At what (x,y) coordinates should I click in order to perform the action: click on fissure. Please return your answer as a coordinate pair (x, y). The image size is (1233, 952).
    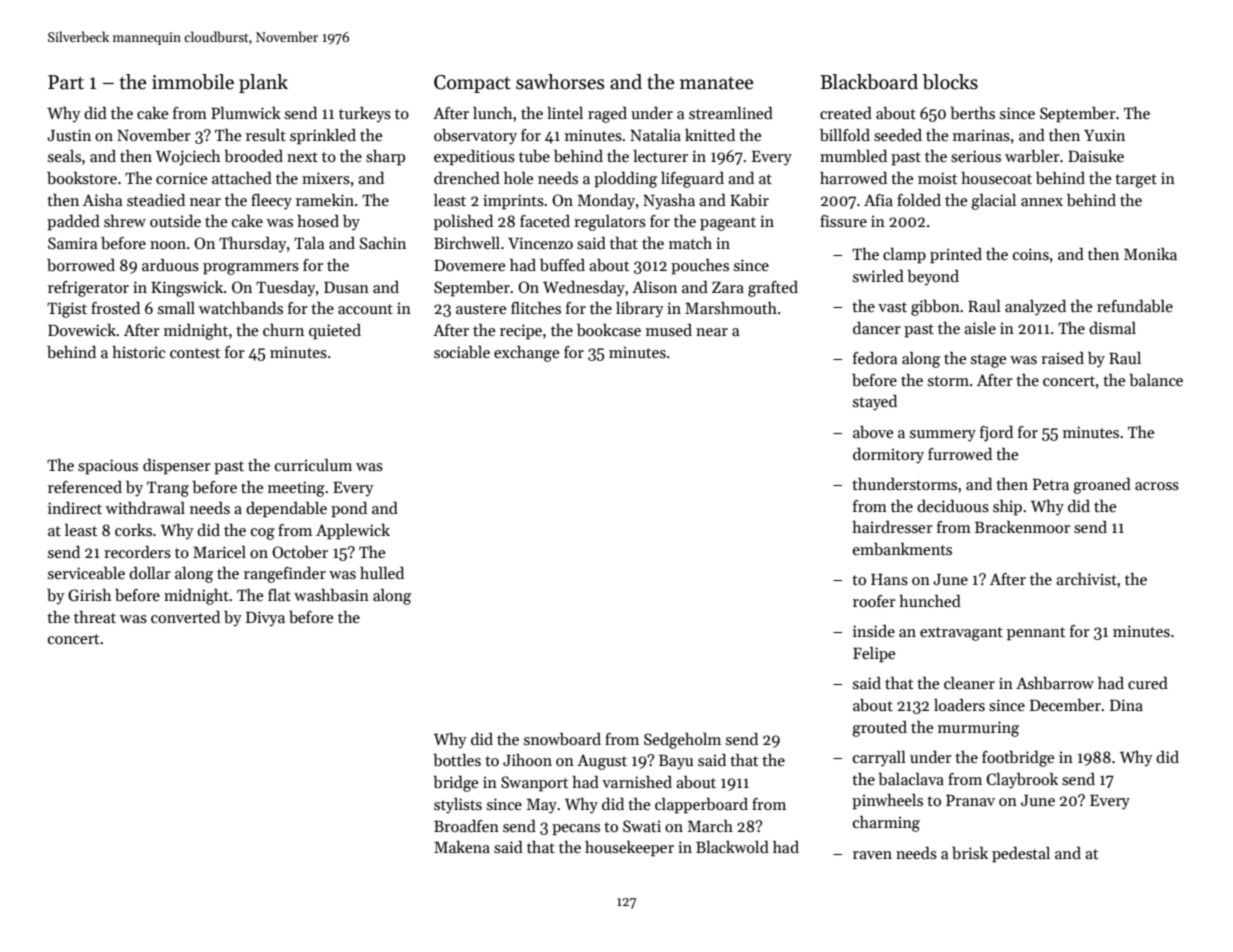
    Looking at the image, I should click on (843, 221).
